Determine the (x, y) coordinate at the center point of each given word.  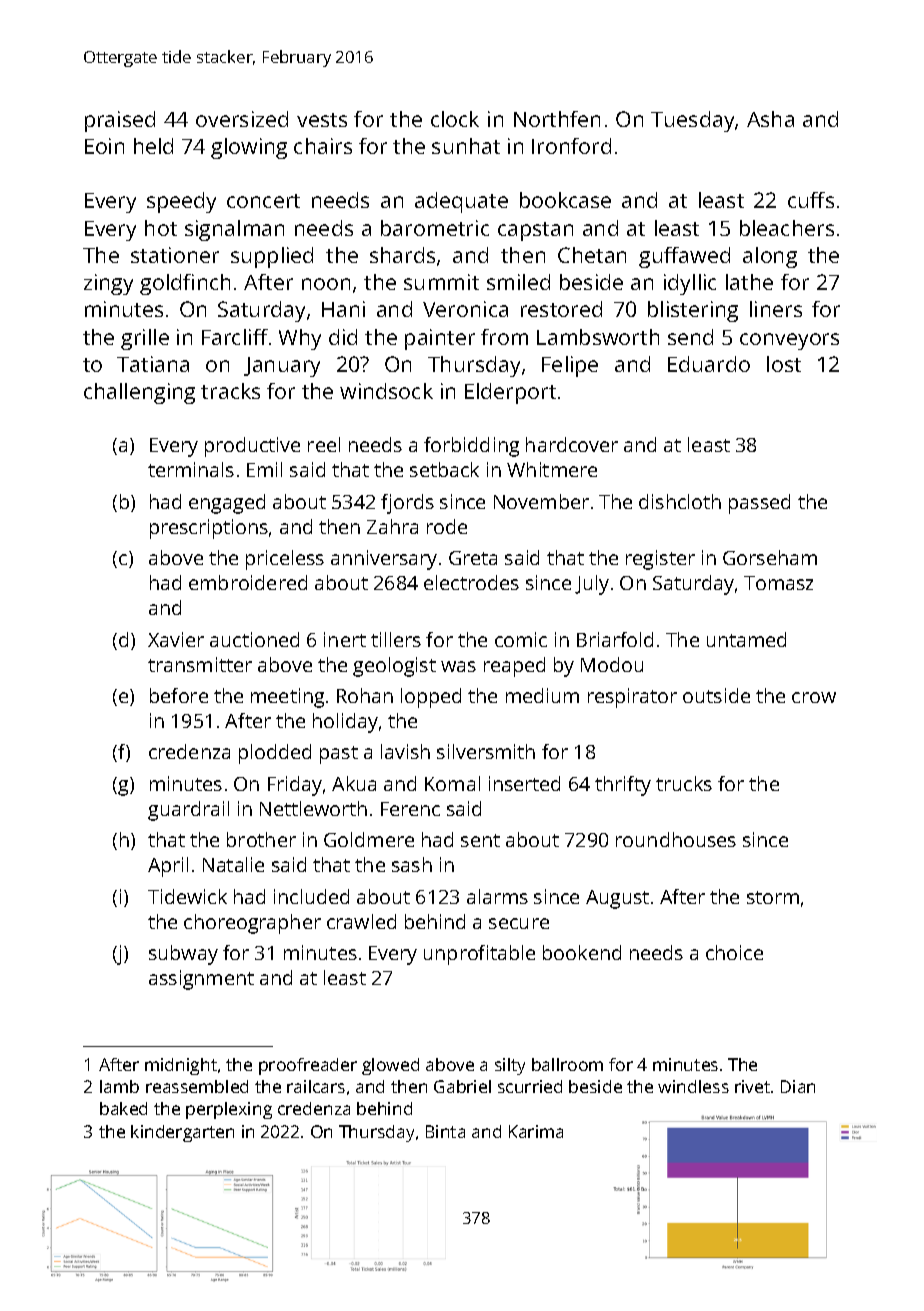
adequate (461, 202)
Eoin (104, 146)
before (179, 695)
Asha (770, 119)
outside (716, 695)
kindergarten (182, 1133)
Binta (445, 1131)
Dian (798, 1086)
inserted (524, 783)
